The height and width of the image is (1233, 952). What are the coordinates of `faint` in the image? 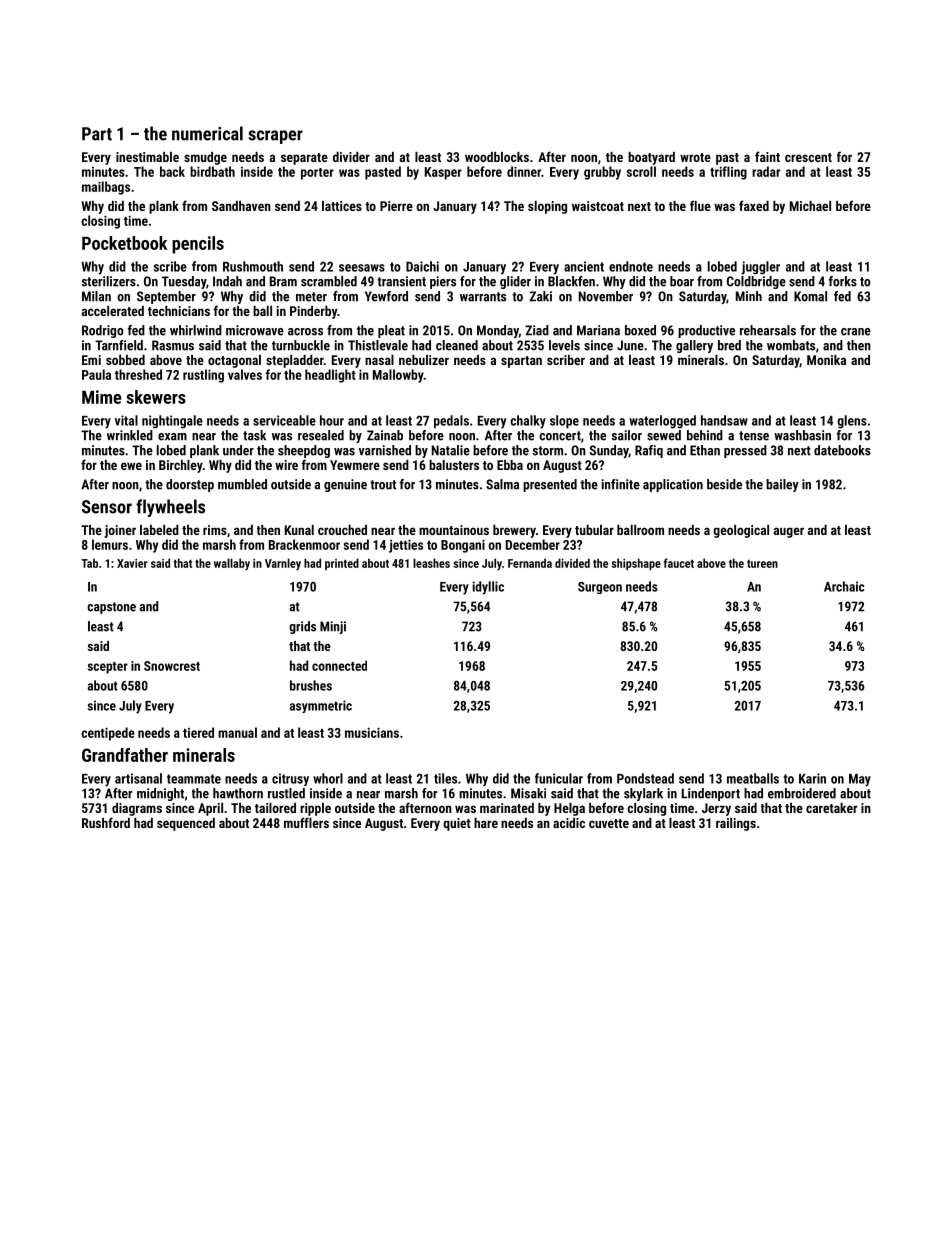 It's located at (767, 156).
